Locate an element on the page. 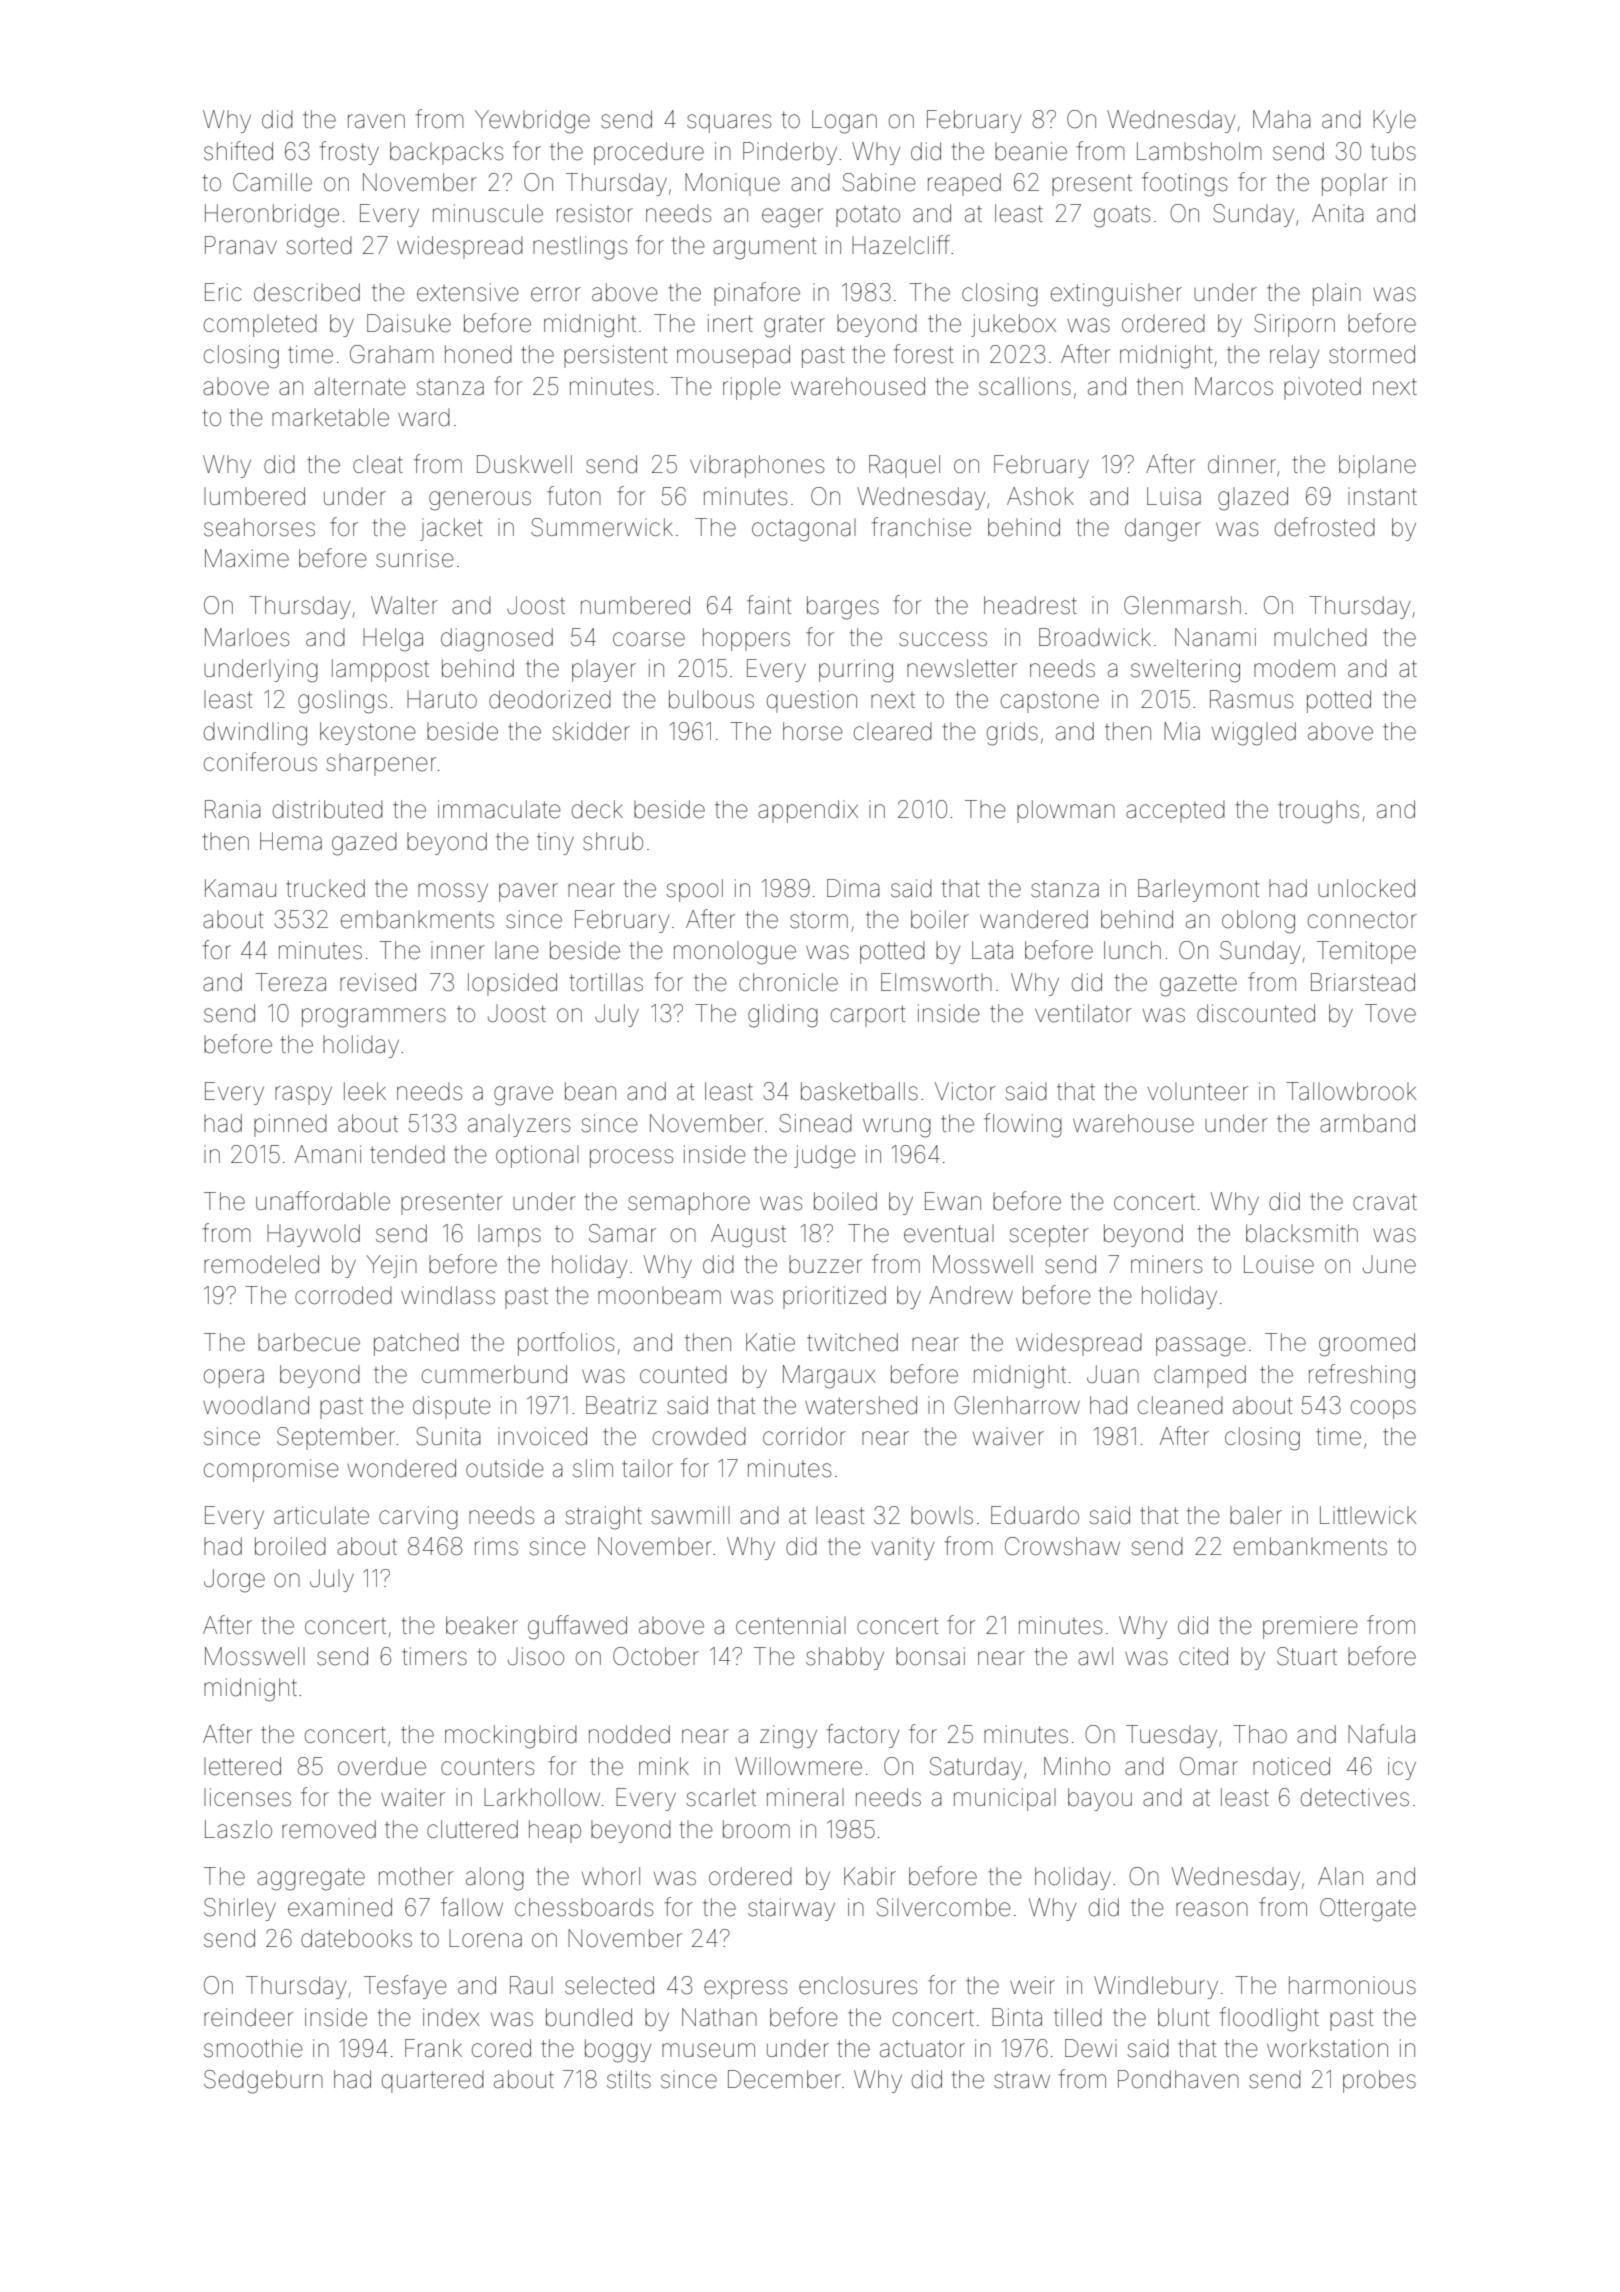 The height and width of the image is (2292, 1620). Laszlo is located at coordinates (238, 1829).
